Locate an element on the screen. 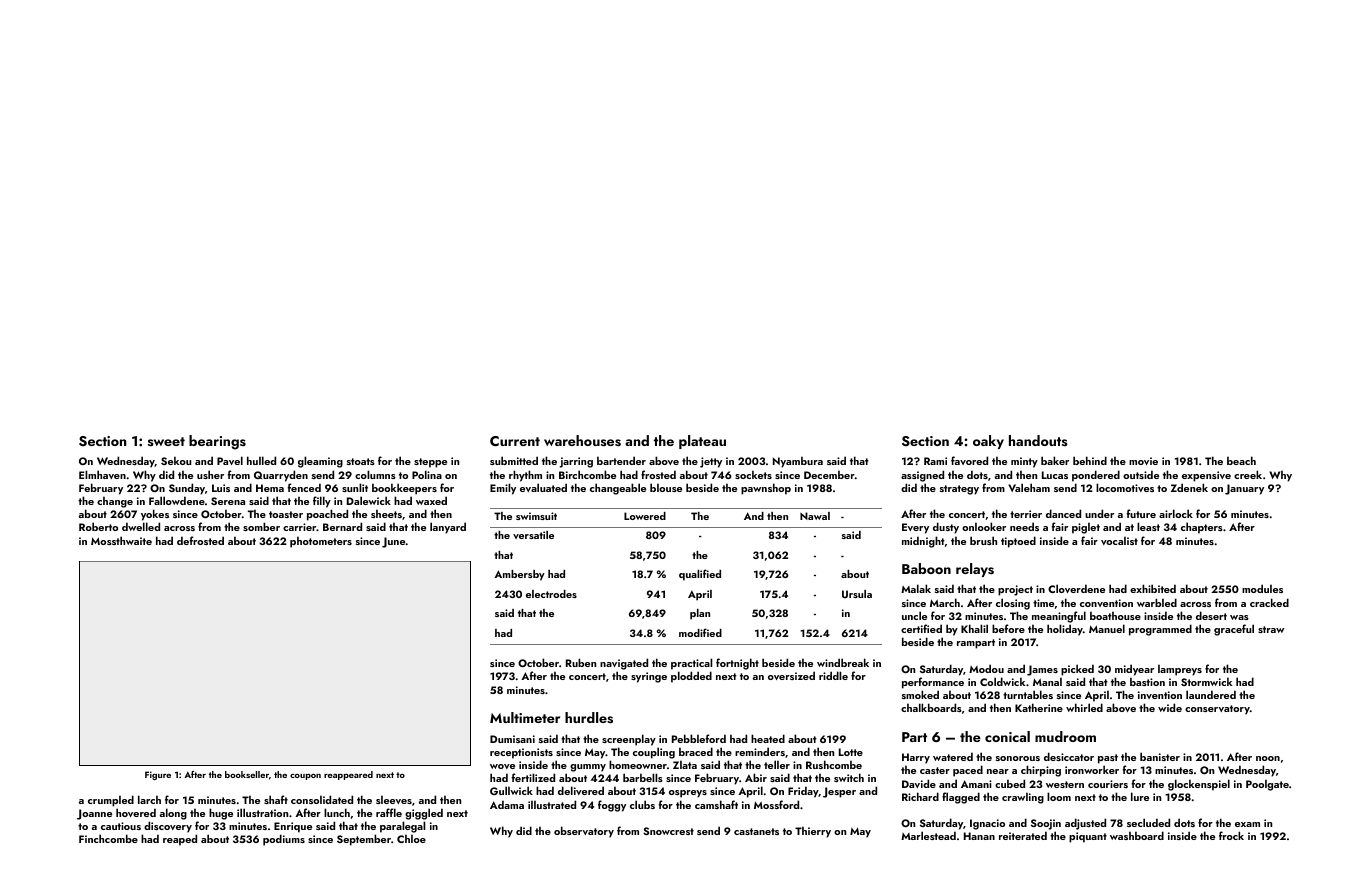 This screenshot has width=1372, height=887. beach is located at coordinates (1241, 460).
